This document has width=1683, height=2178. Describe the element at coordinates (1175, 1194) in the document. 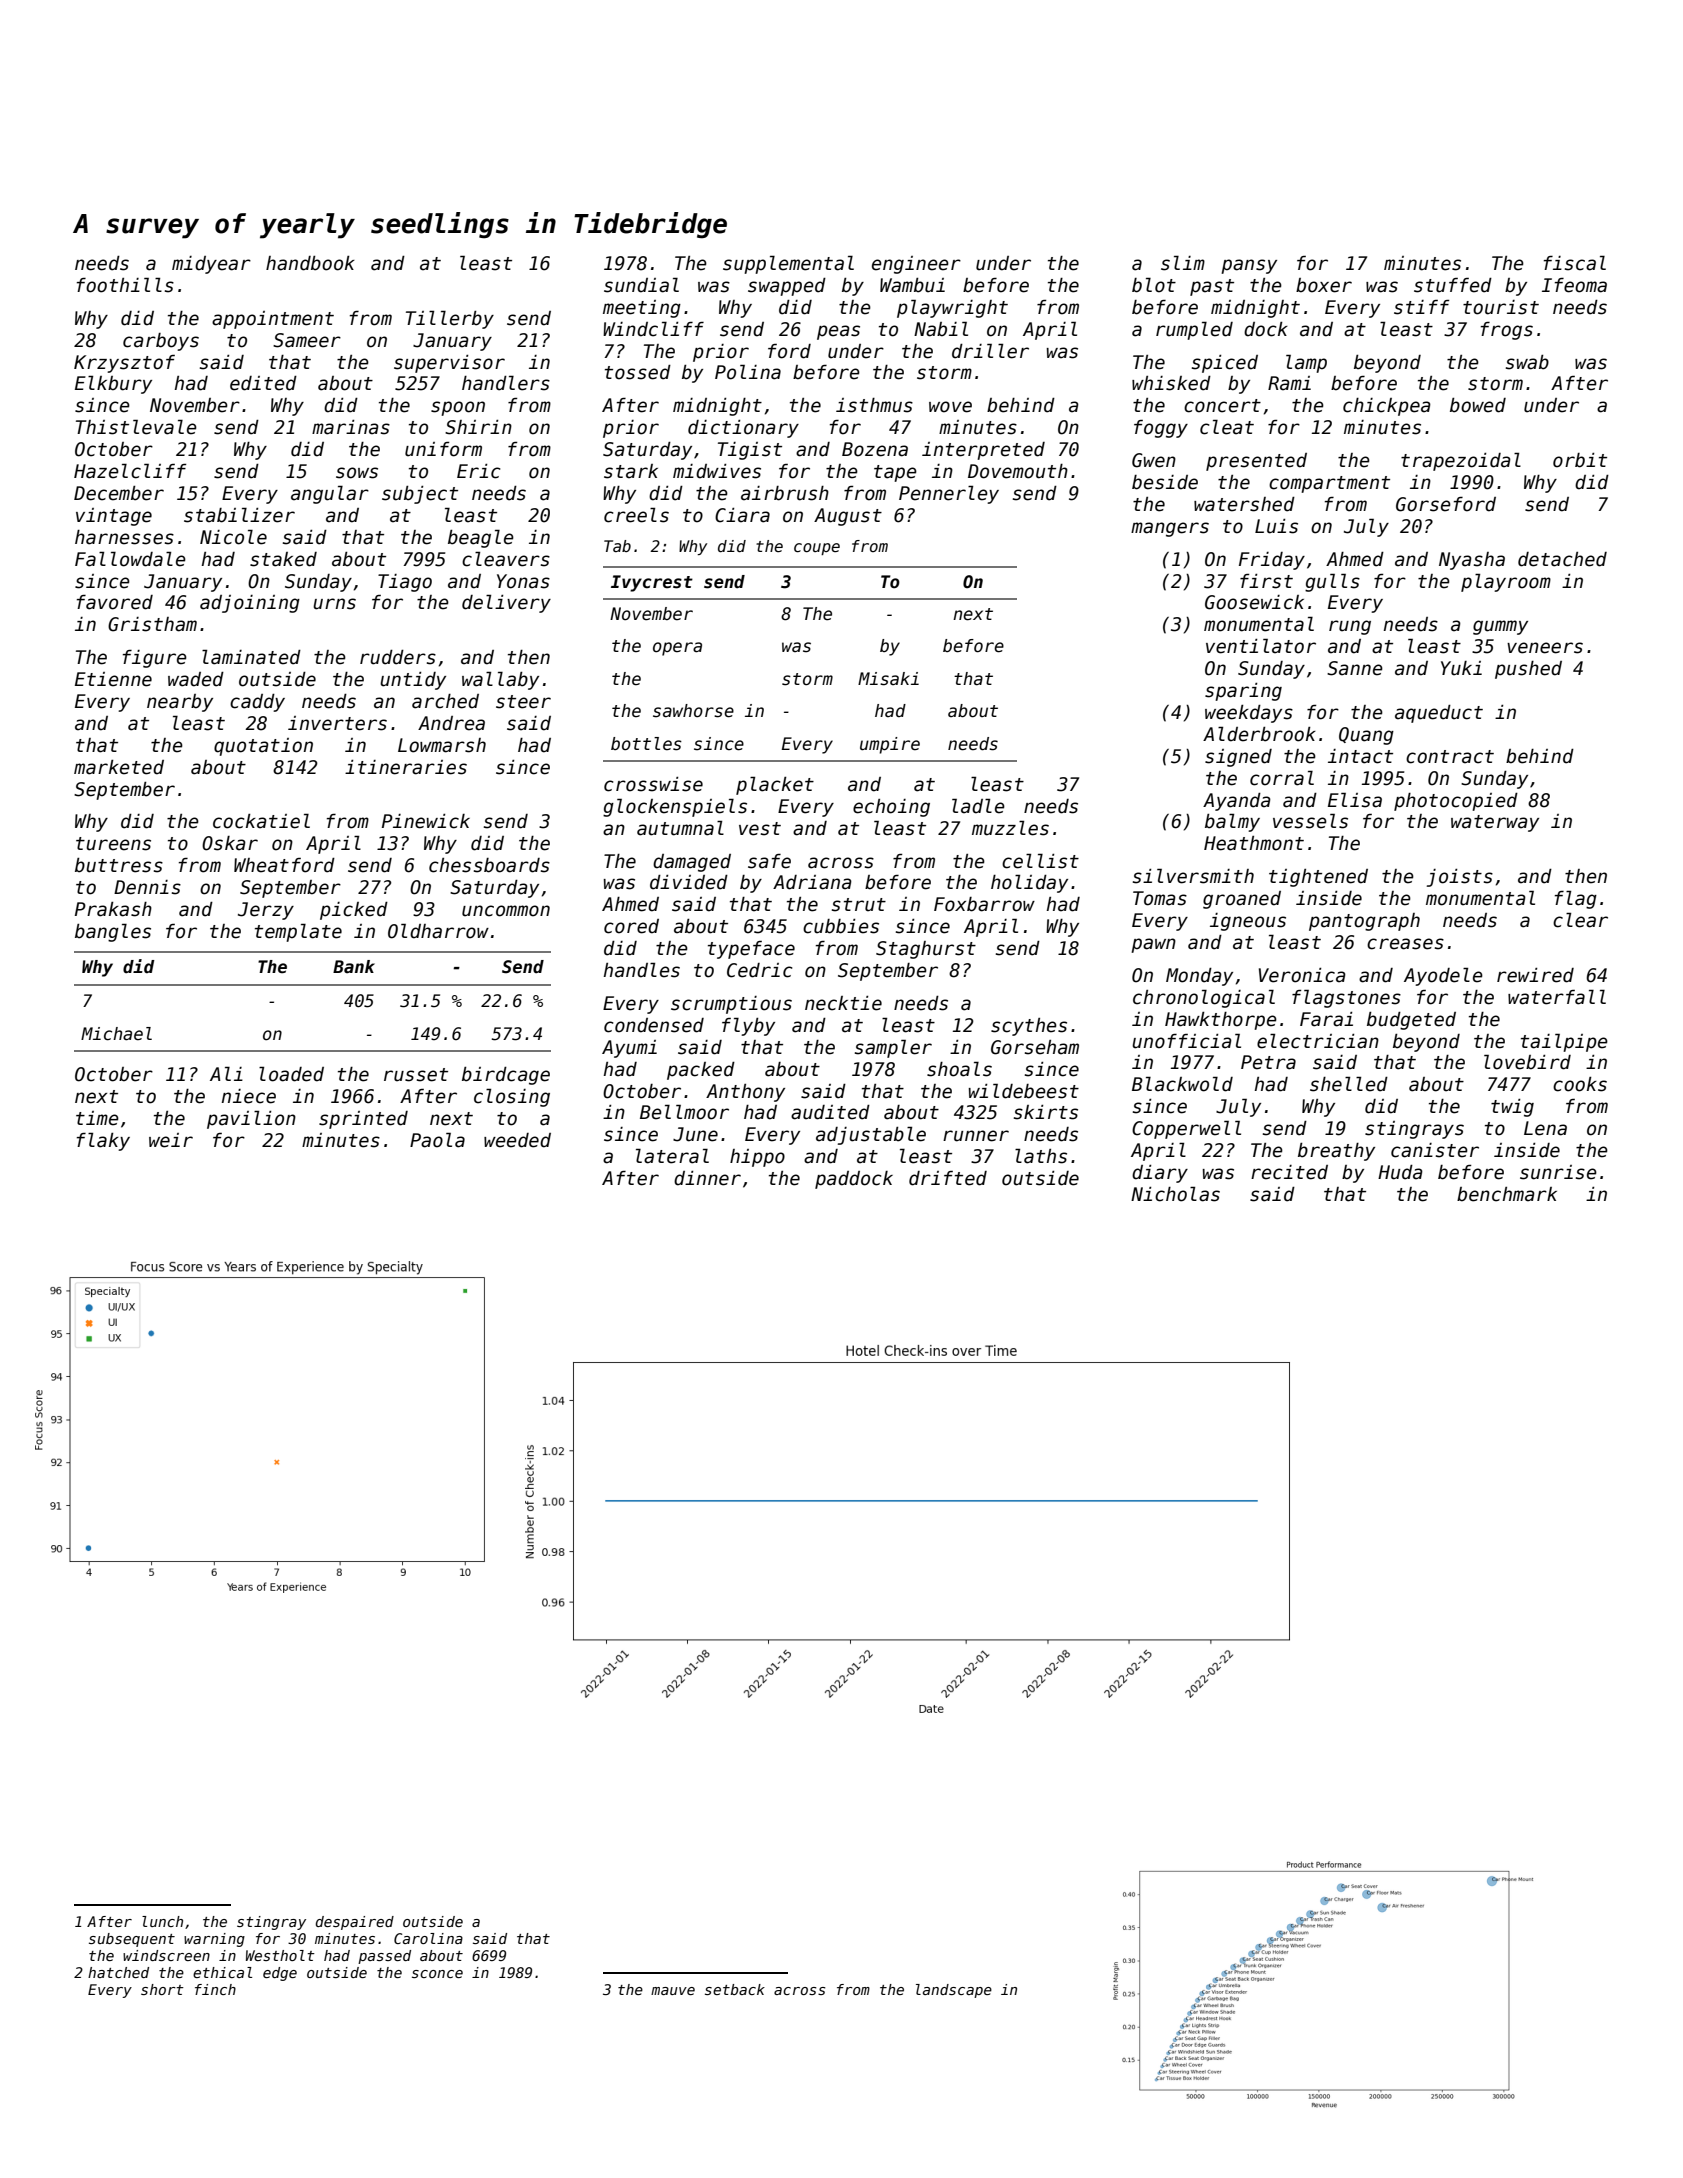

I see `Nicholas` at that location.
